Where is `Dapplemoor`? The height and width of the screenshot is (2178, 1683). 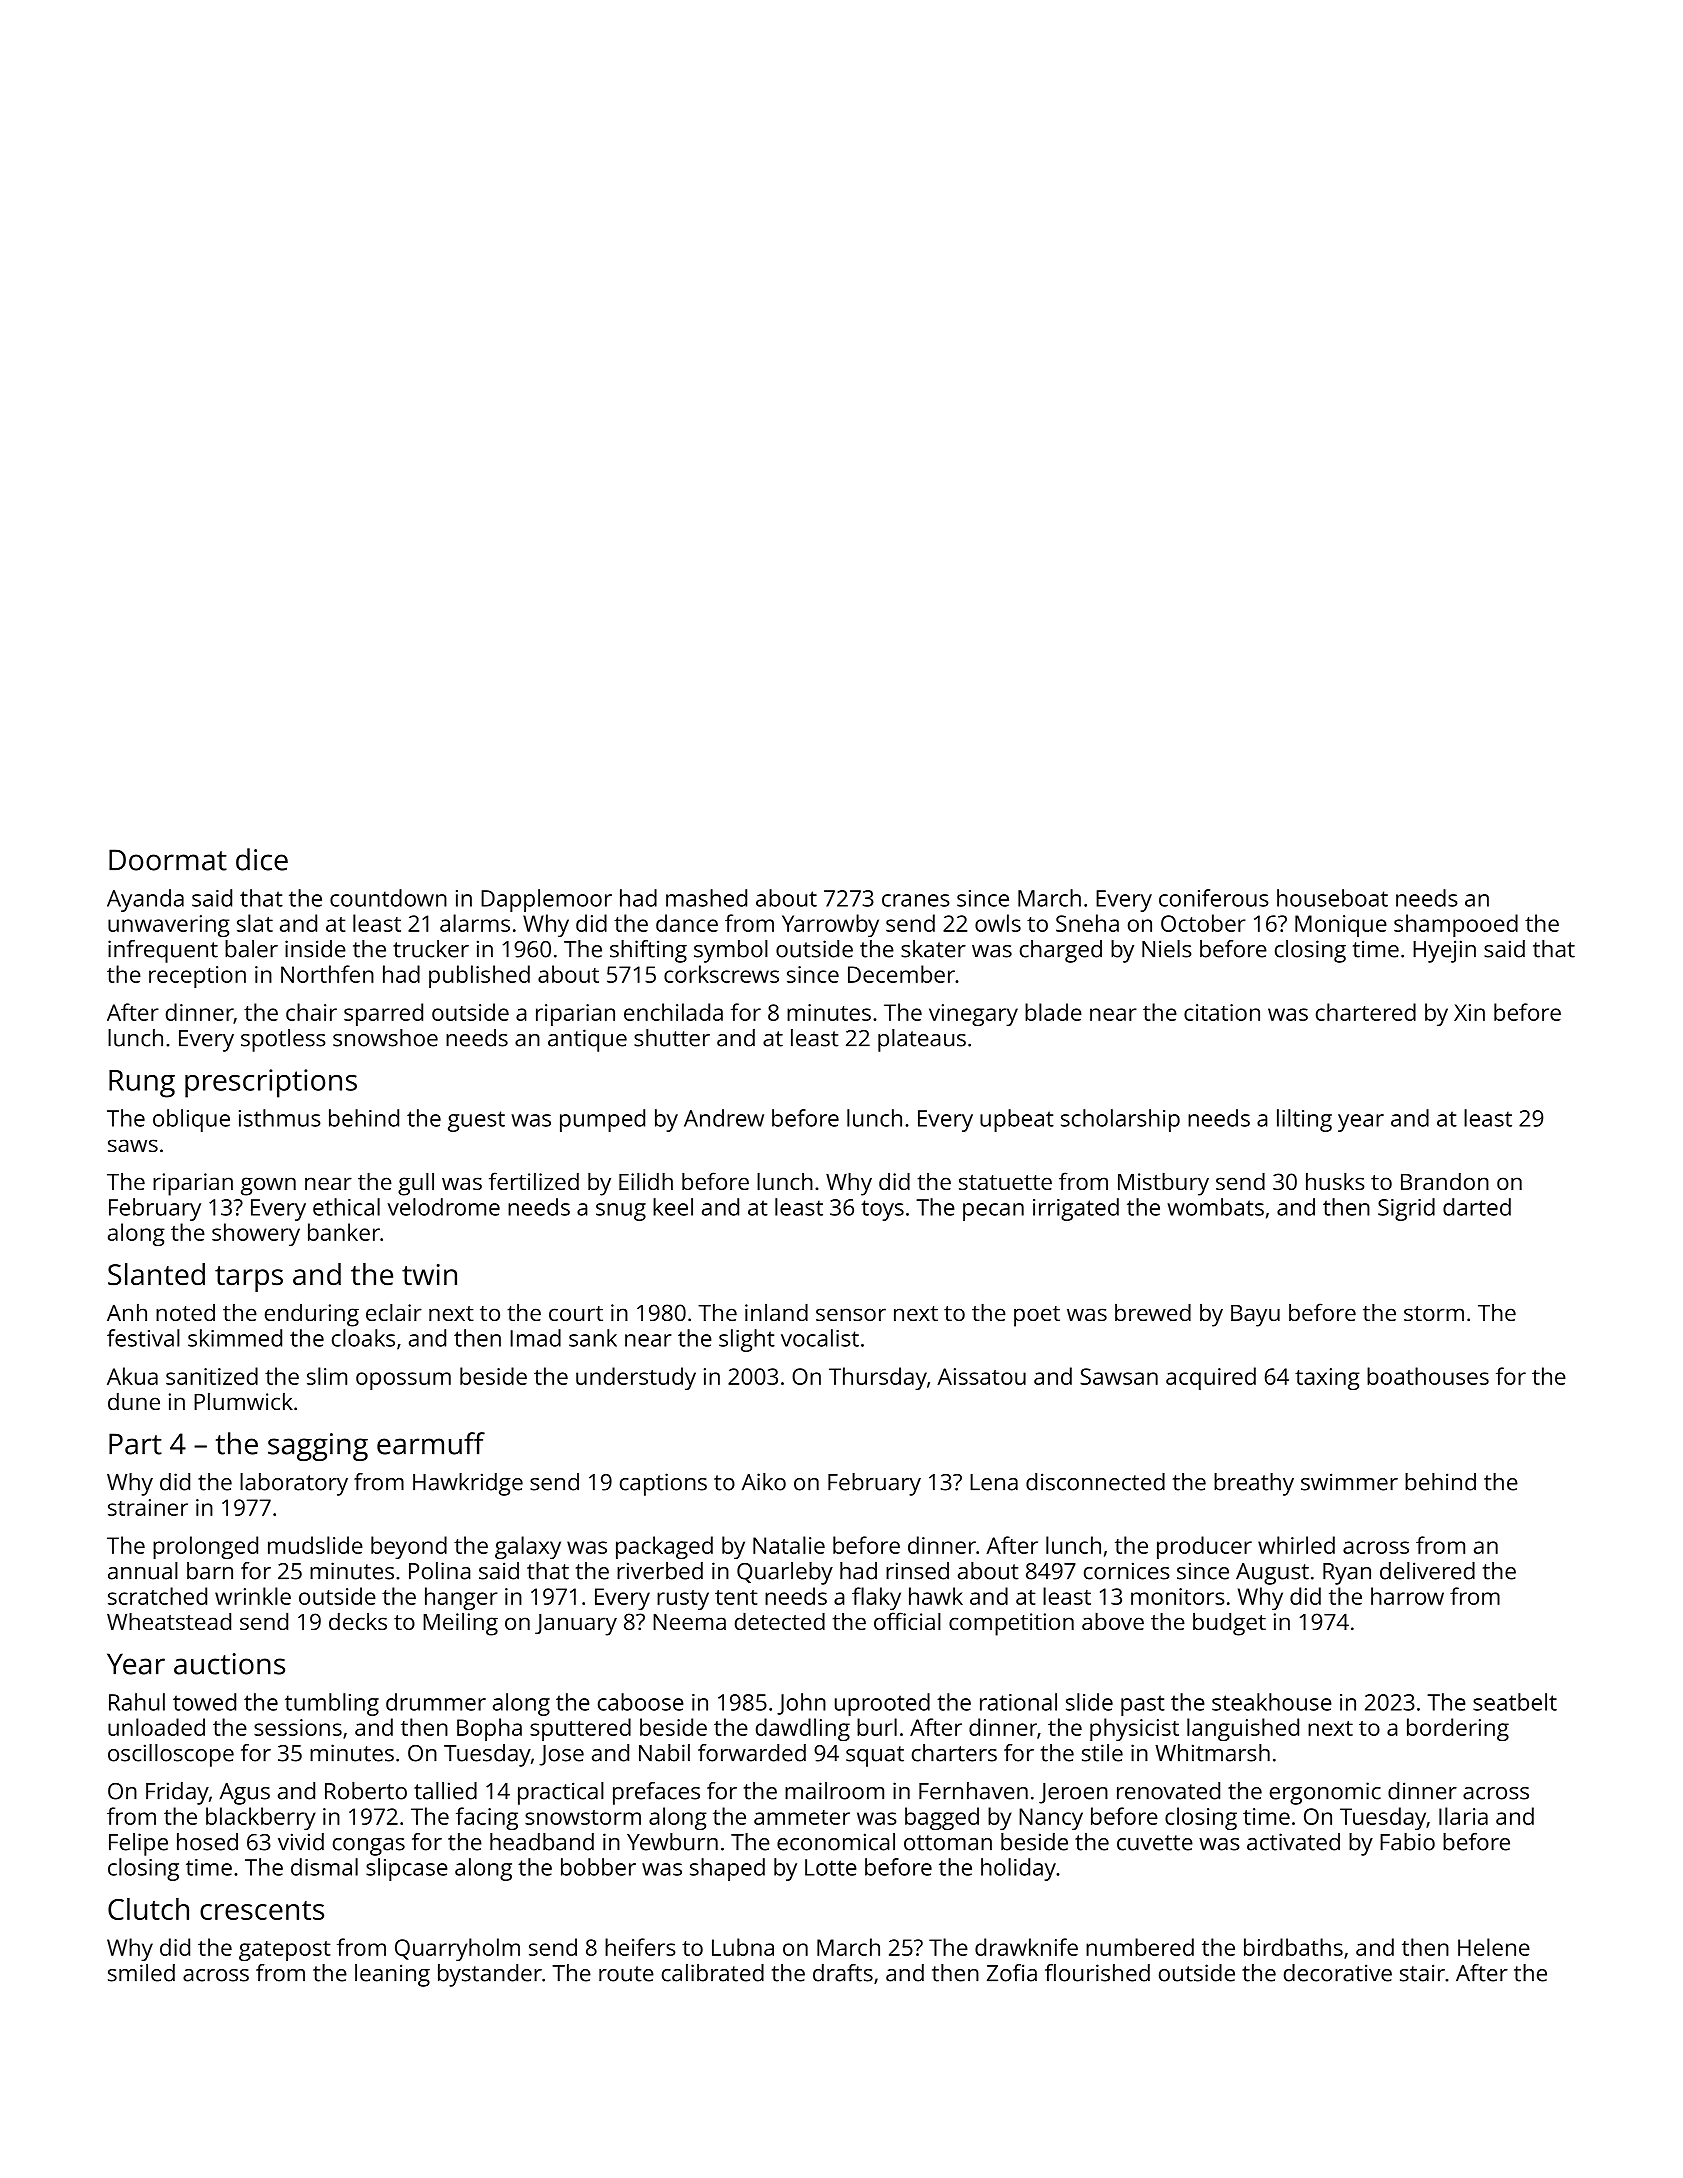 Dapplemoor is located at coordinates (546, 900).
